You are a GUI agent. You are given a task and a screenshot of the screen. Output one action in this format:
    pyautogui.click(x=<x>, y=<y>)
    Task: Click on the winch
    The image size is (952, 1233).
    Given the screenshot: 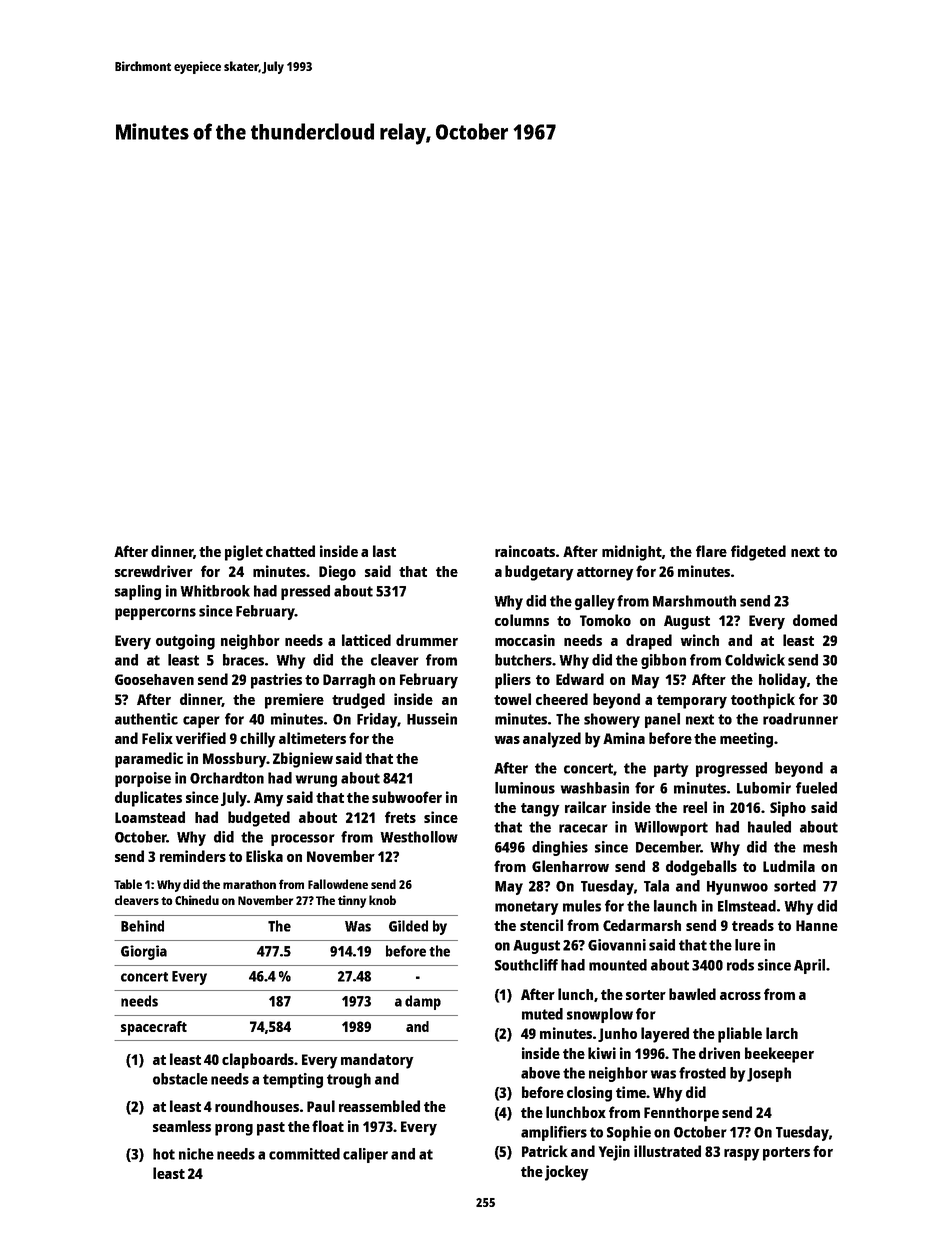 What is the action you would take?
    pyautogui.click(x=700, y=640)
